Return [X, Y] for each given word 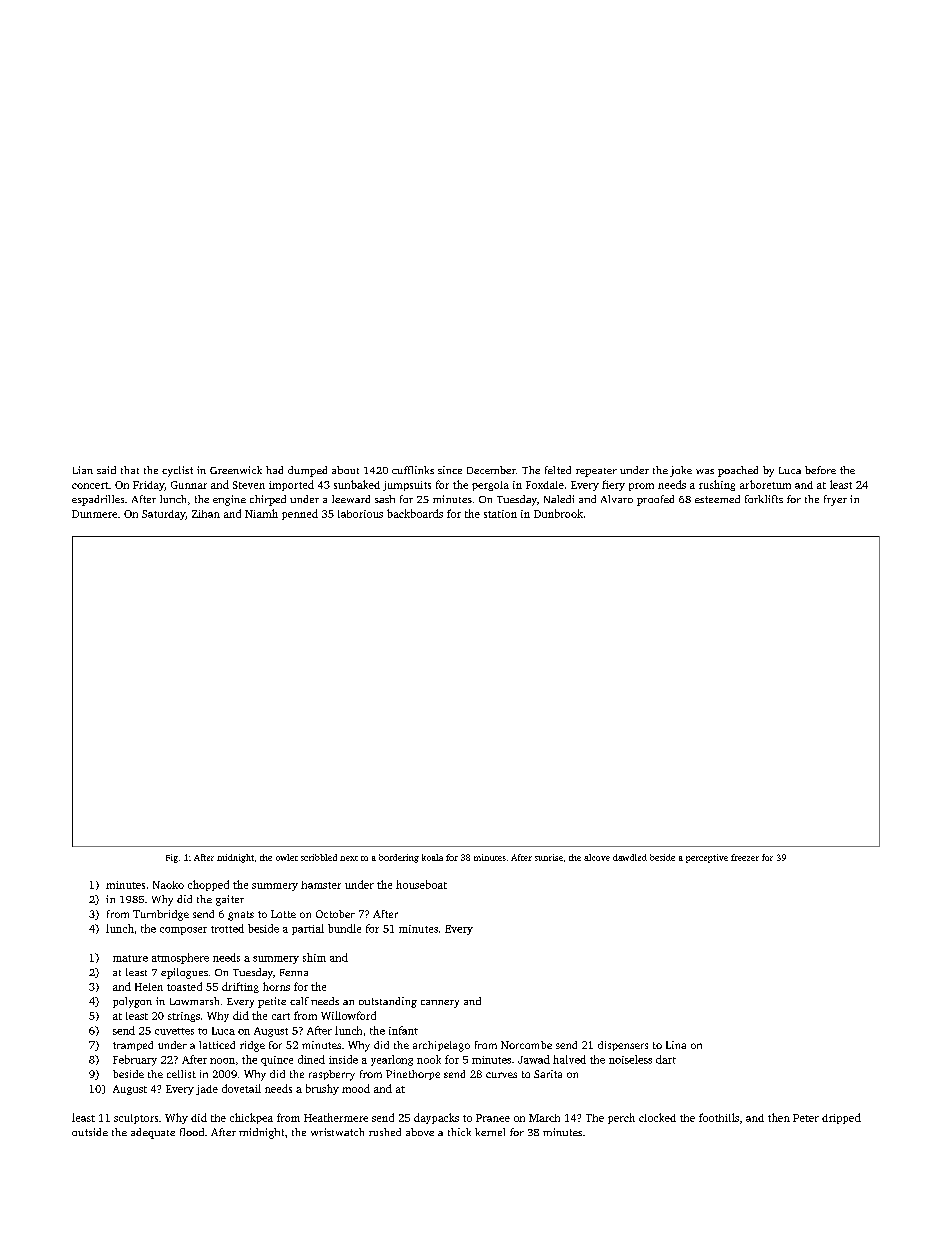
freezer [745, 857]
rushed [385, 1132]
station [500, 514]
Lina [676, 1045]
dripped [841, 1118]
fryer [835, 500]
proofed [655, 500]
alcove [597, 857]
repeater [596, 472]
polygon [132, 1002]
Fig [172, 858]
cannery [440, 1004]
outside [90, 1132]
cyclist [177, 471]
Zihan [206, 514]
